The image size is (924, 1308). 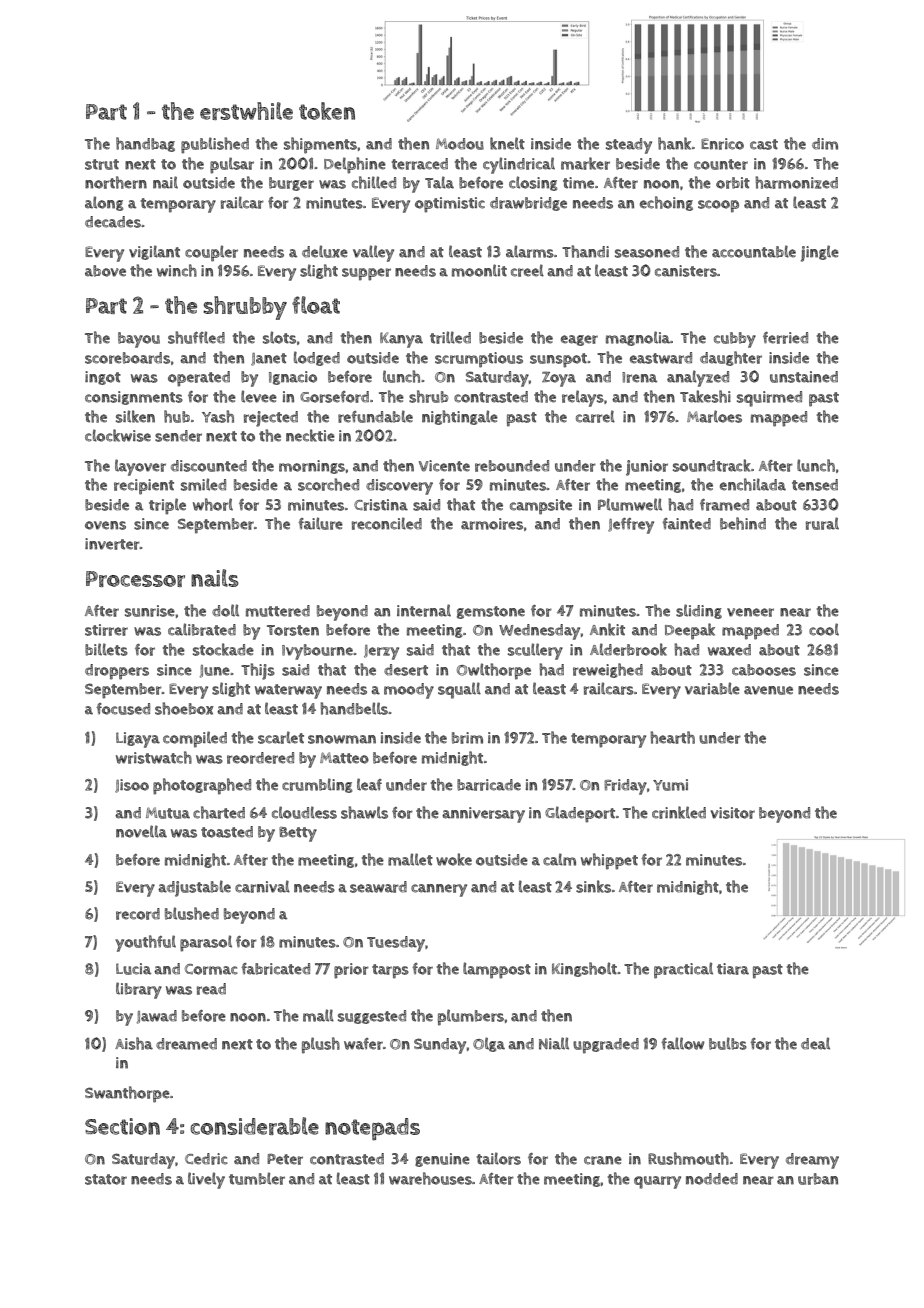 What do you see at coordinates (733, 969) in the document?
I see `tiara` at bounding box center [733, 969].
